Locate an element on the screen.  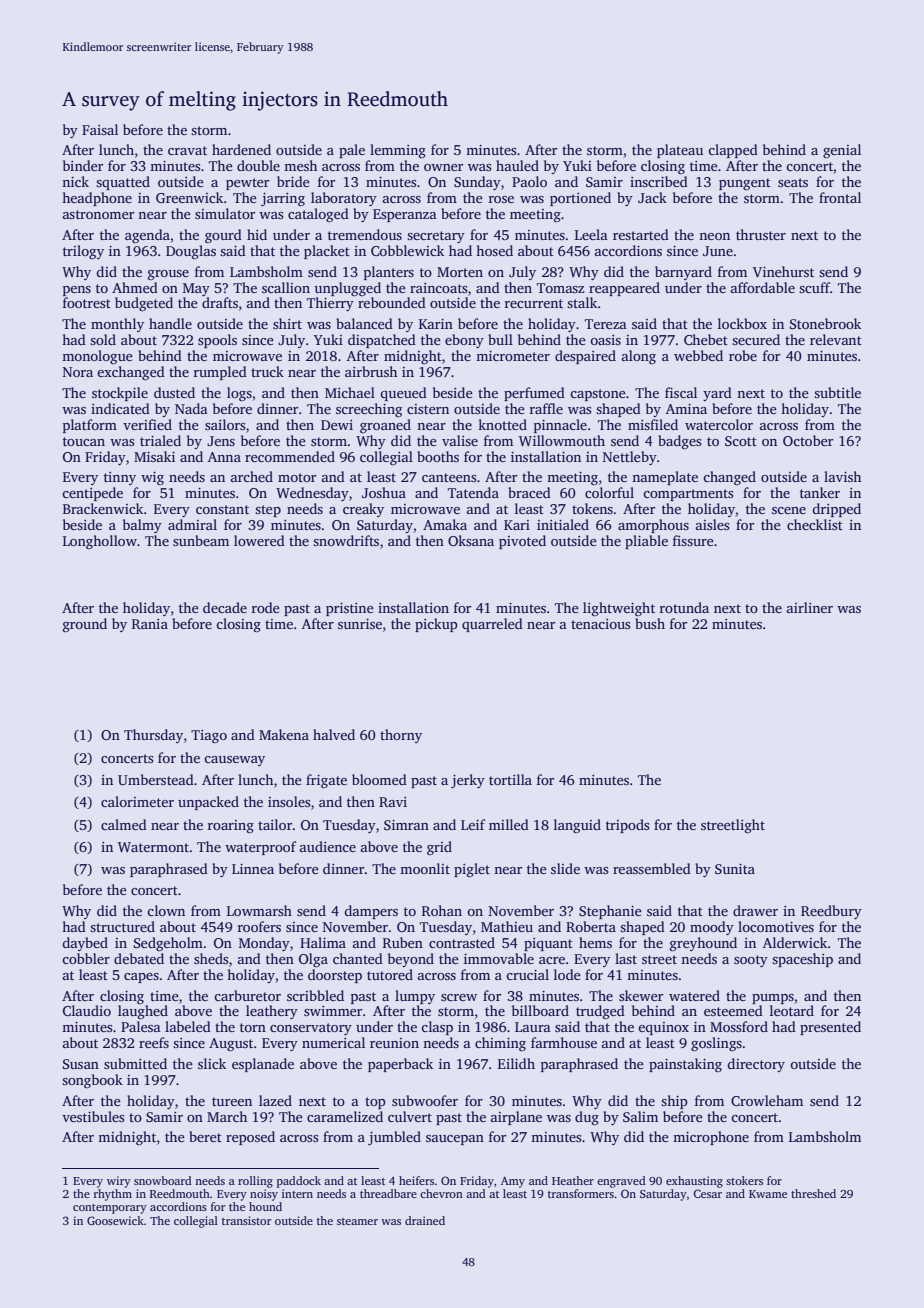
placket is located at coordinates (327, 252).
